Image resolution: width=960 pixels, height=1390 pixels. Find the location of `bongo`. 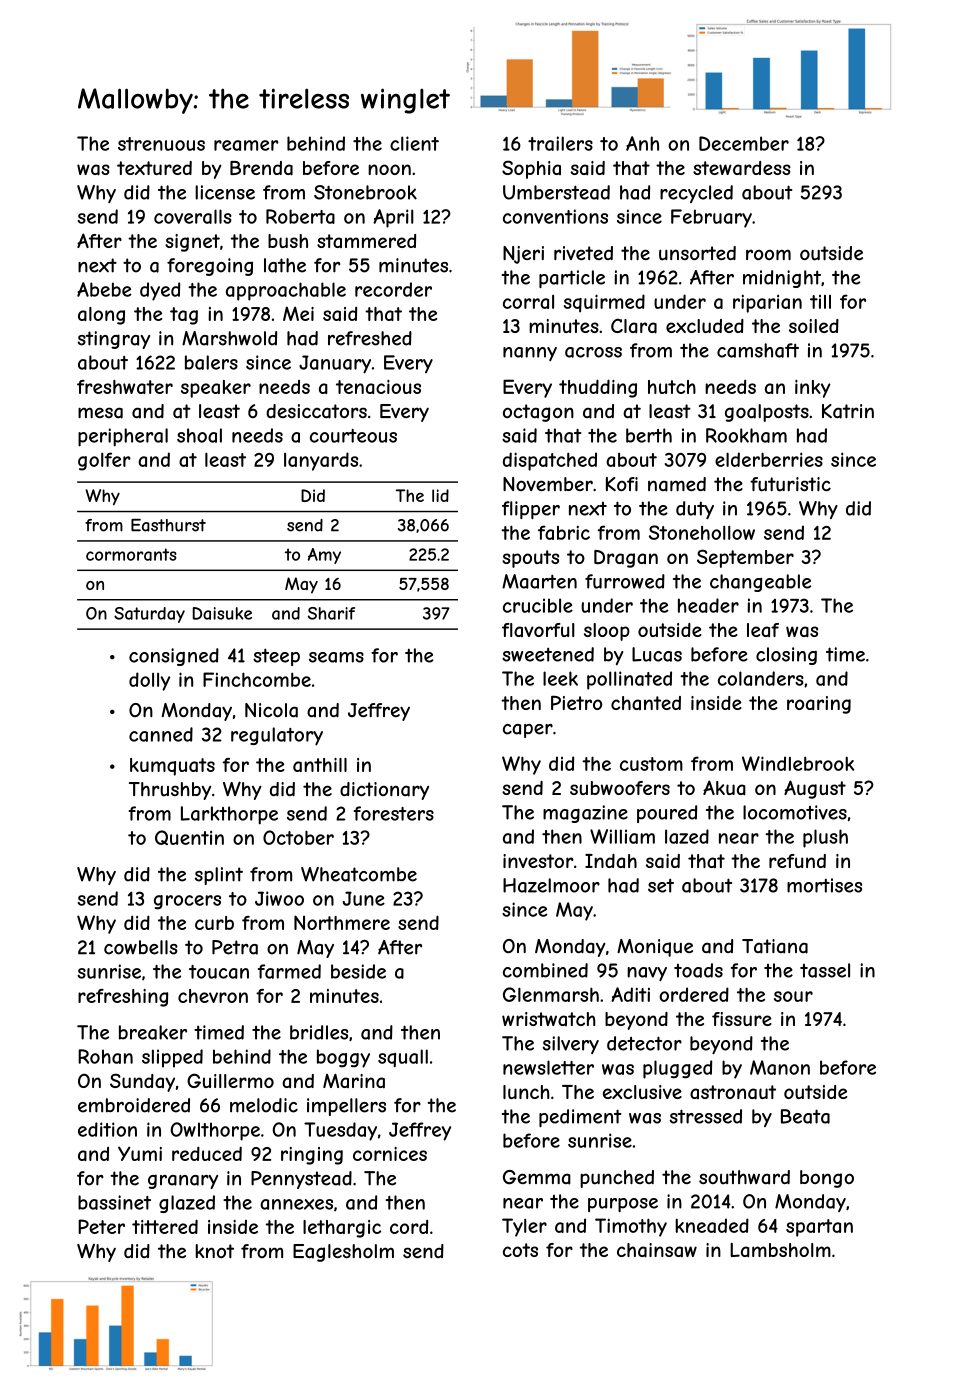

bongo is located at coordinates (827, 1179).
